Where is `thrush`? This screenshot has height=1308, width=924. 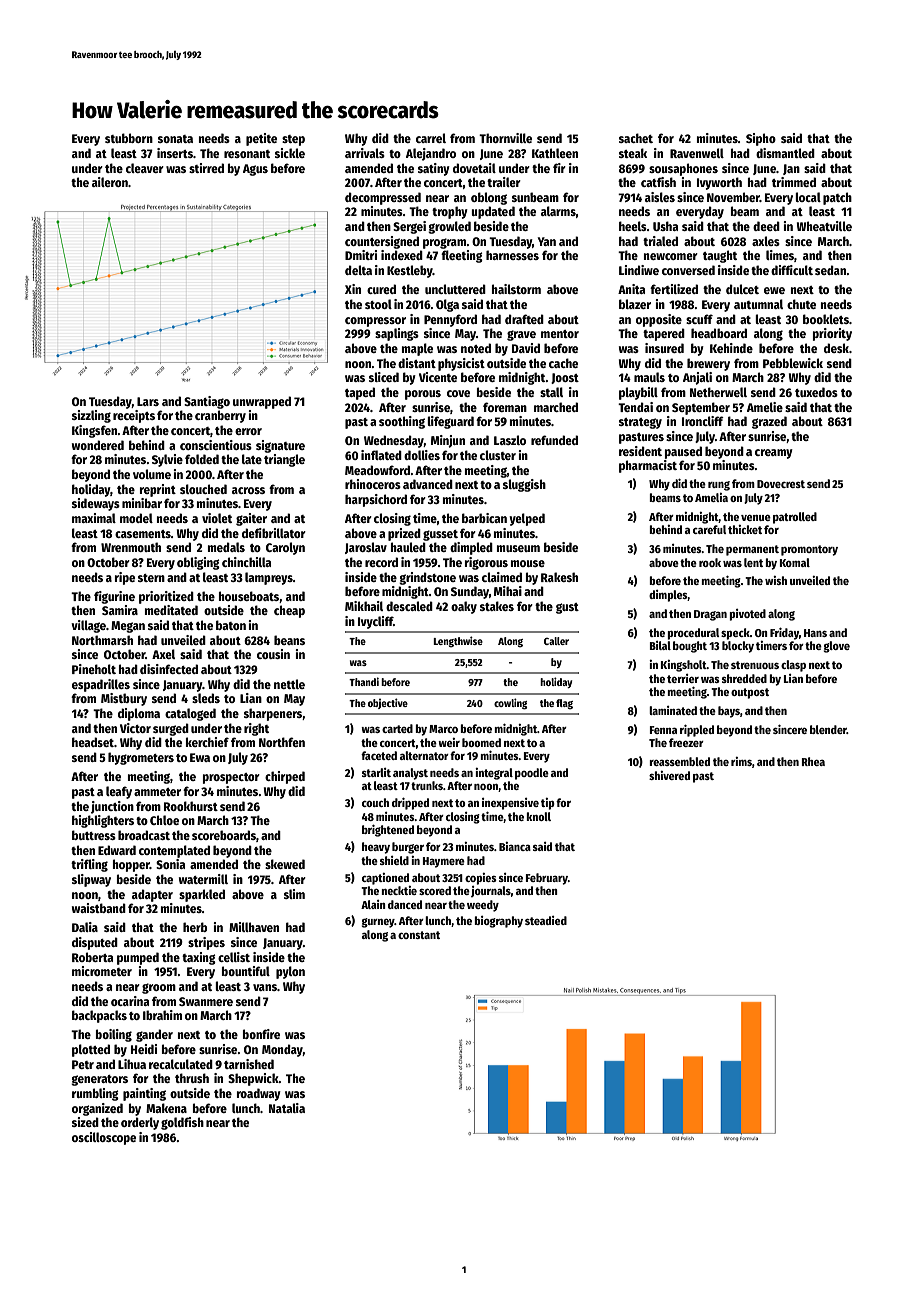 thrush is located at coordinates (192, 1078).
